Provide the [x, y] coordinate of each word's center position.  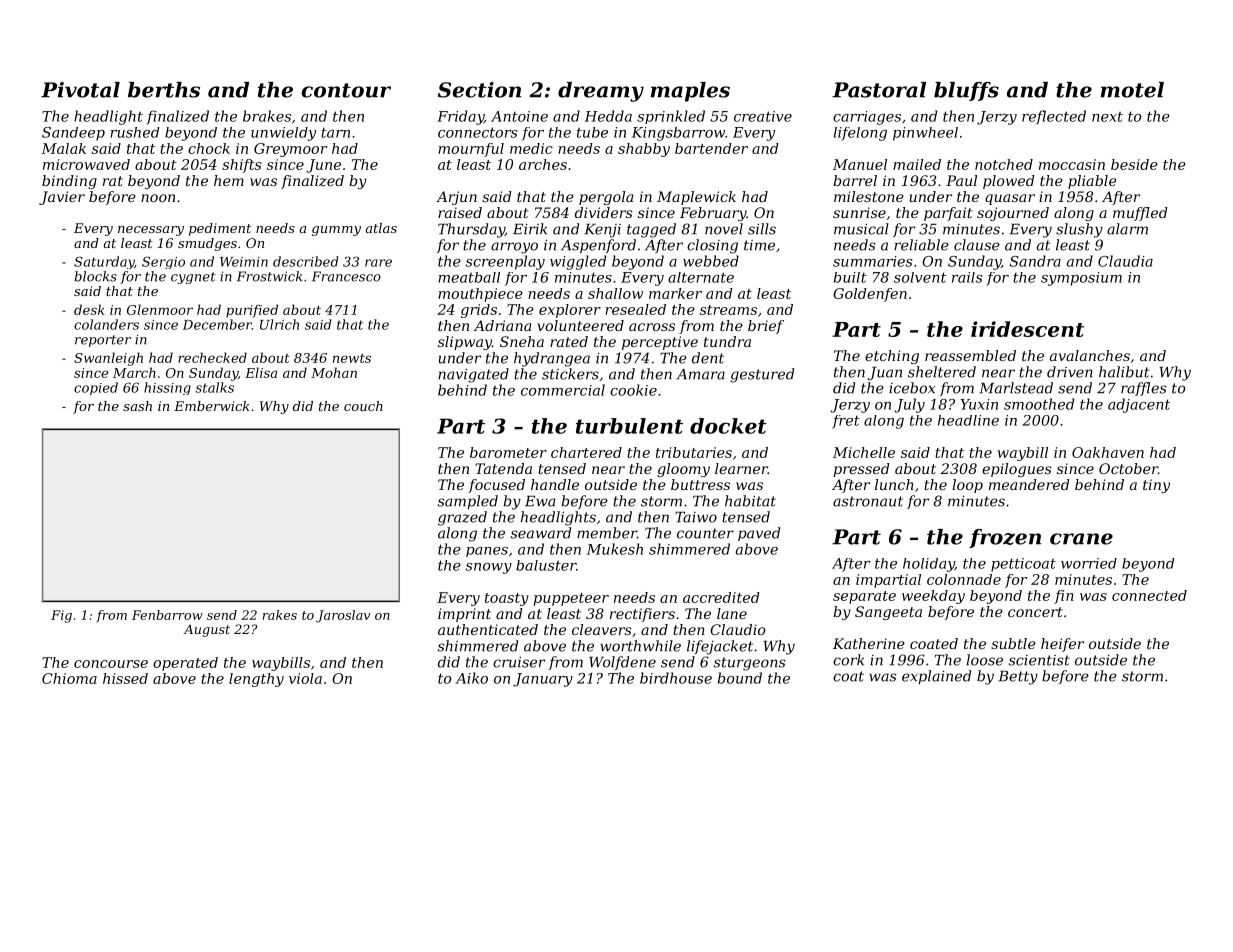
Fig [61, 616]
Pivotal [80, 90]
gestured [762, 375]
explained [936, 677]
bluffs [966, 91]
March [134, 372]
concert [1035, 612]
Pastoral [879, 90]
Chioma [69, 678]
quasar [1010, 199]
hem [229, 180]
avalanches [1090, 355]
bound [740, 678]
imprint [464, 615]
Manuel [860, 164]
